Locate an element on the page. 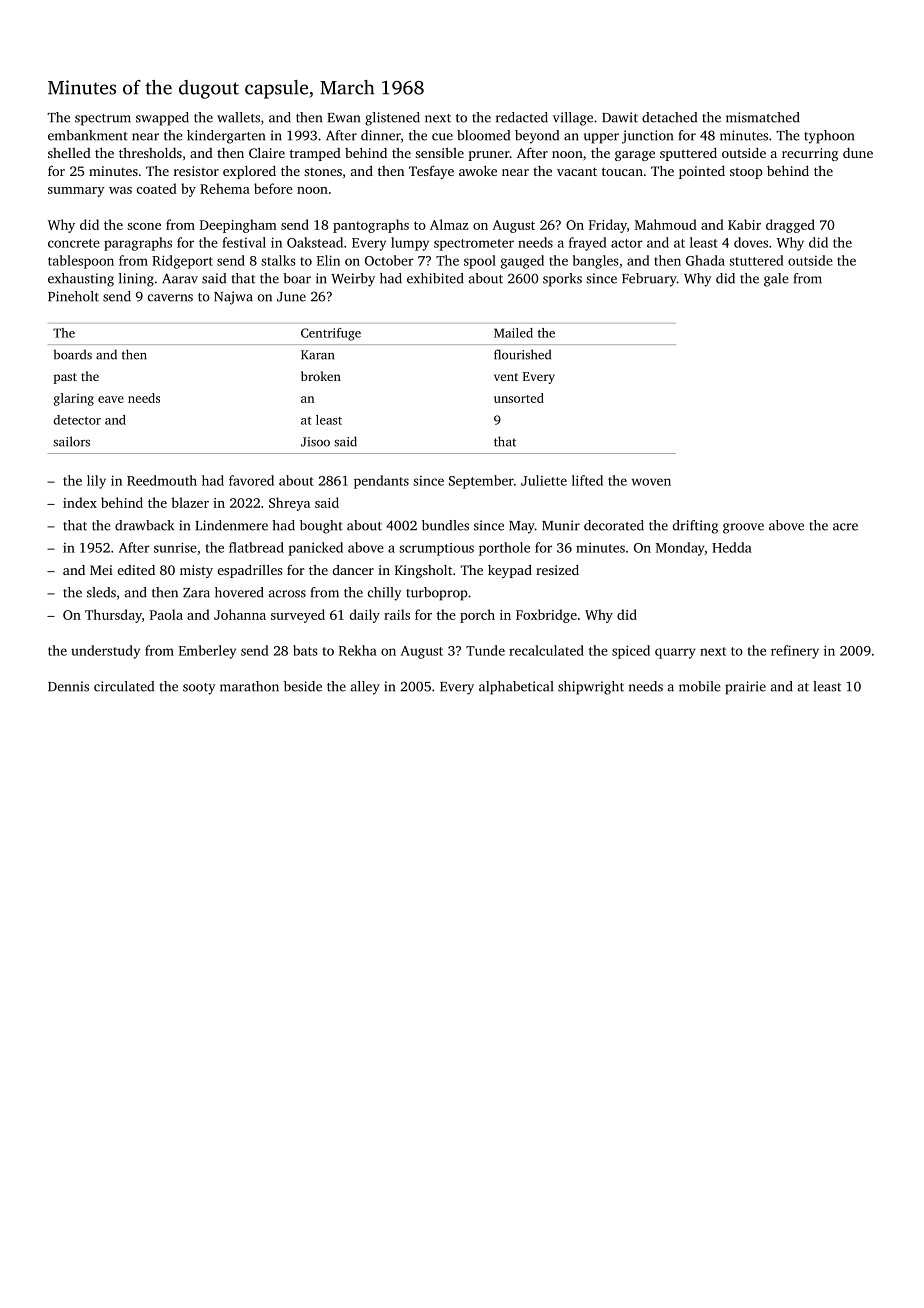 This page has height=1308, width=924. festival is located at coordinates (244, 242).
